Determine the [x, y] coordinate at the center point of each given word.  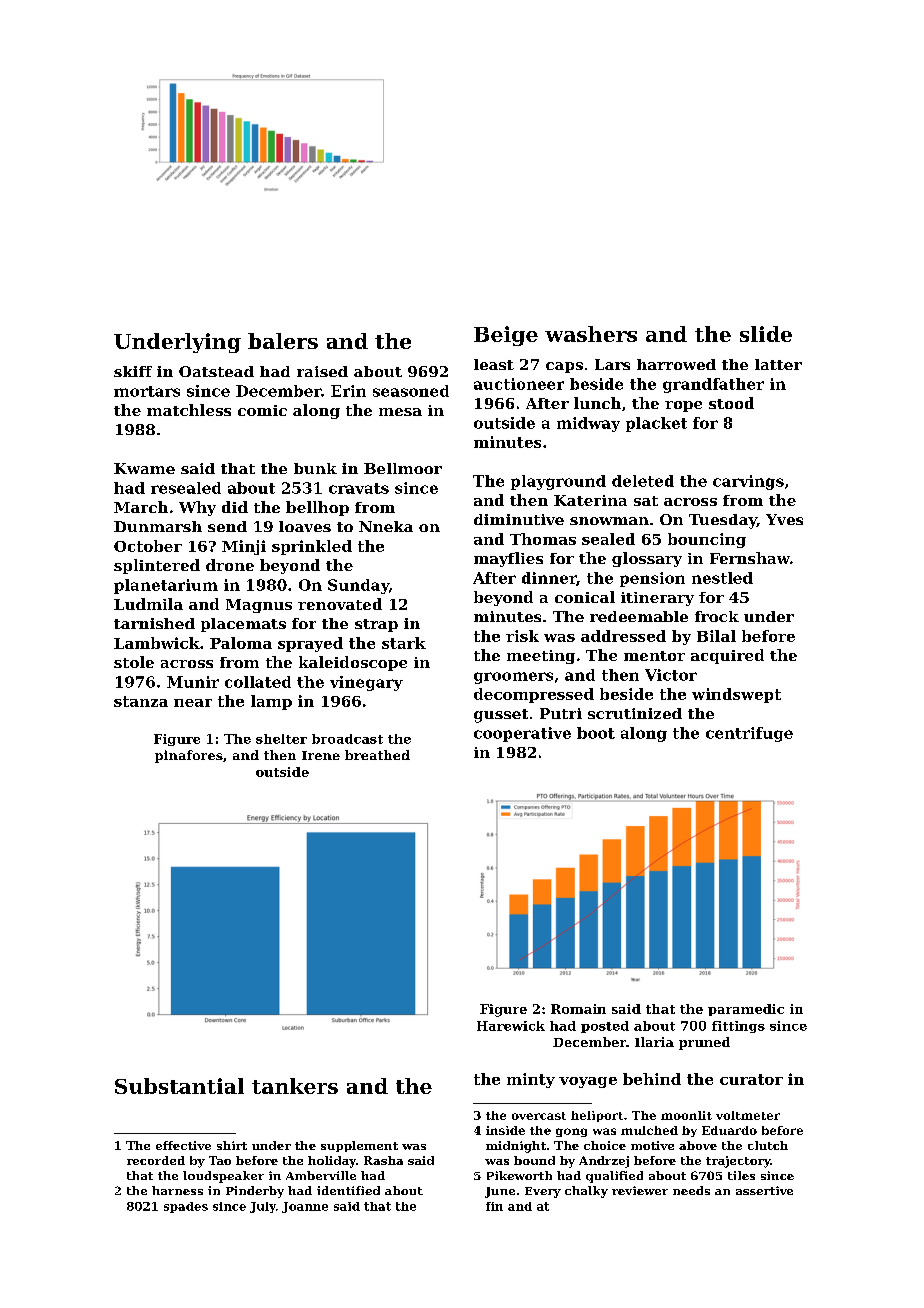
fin [494, 1206]
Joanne [305, 1207]
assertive [764, 1190]
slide [766, 334]
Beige [506, 336]
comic [262, 410]
